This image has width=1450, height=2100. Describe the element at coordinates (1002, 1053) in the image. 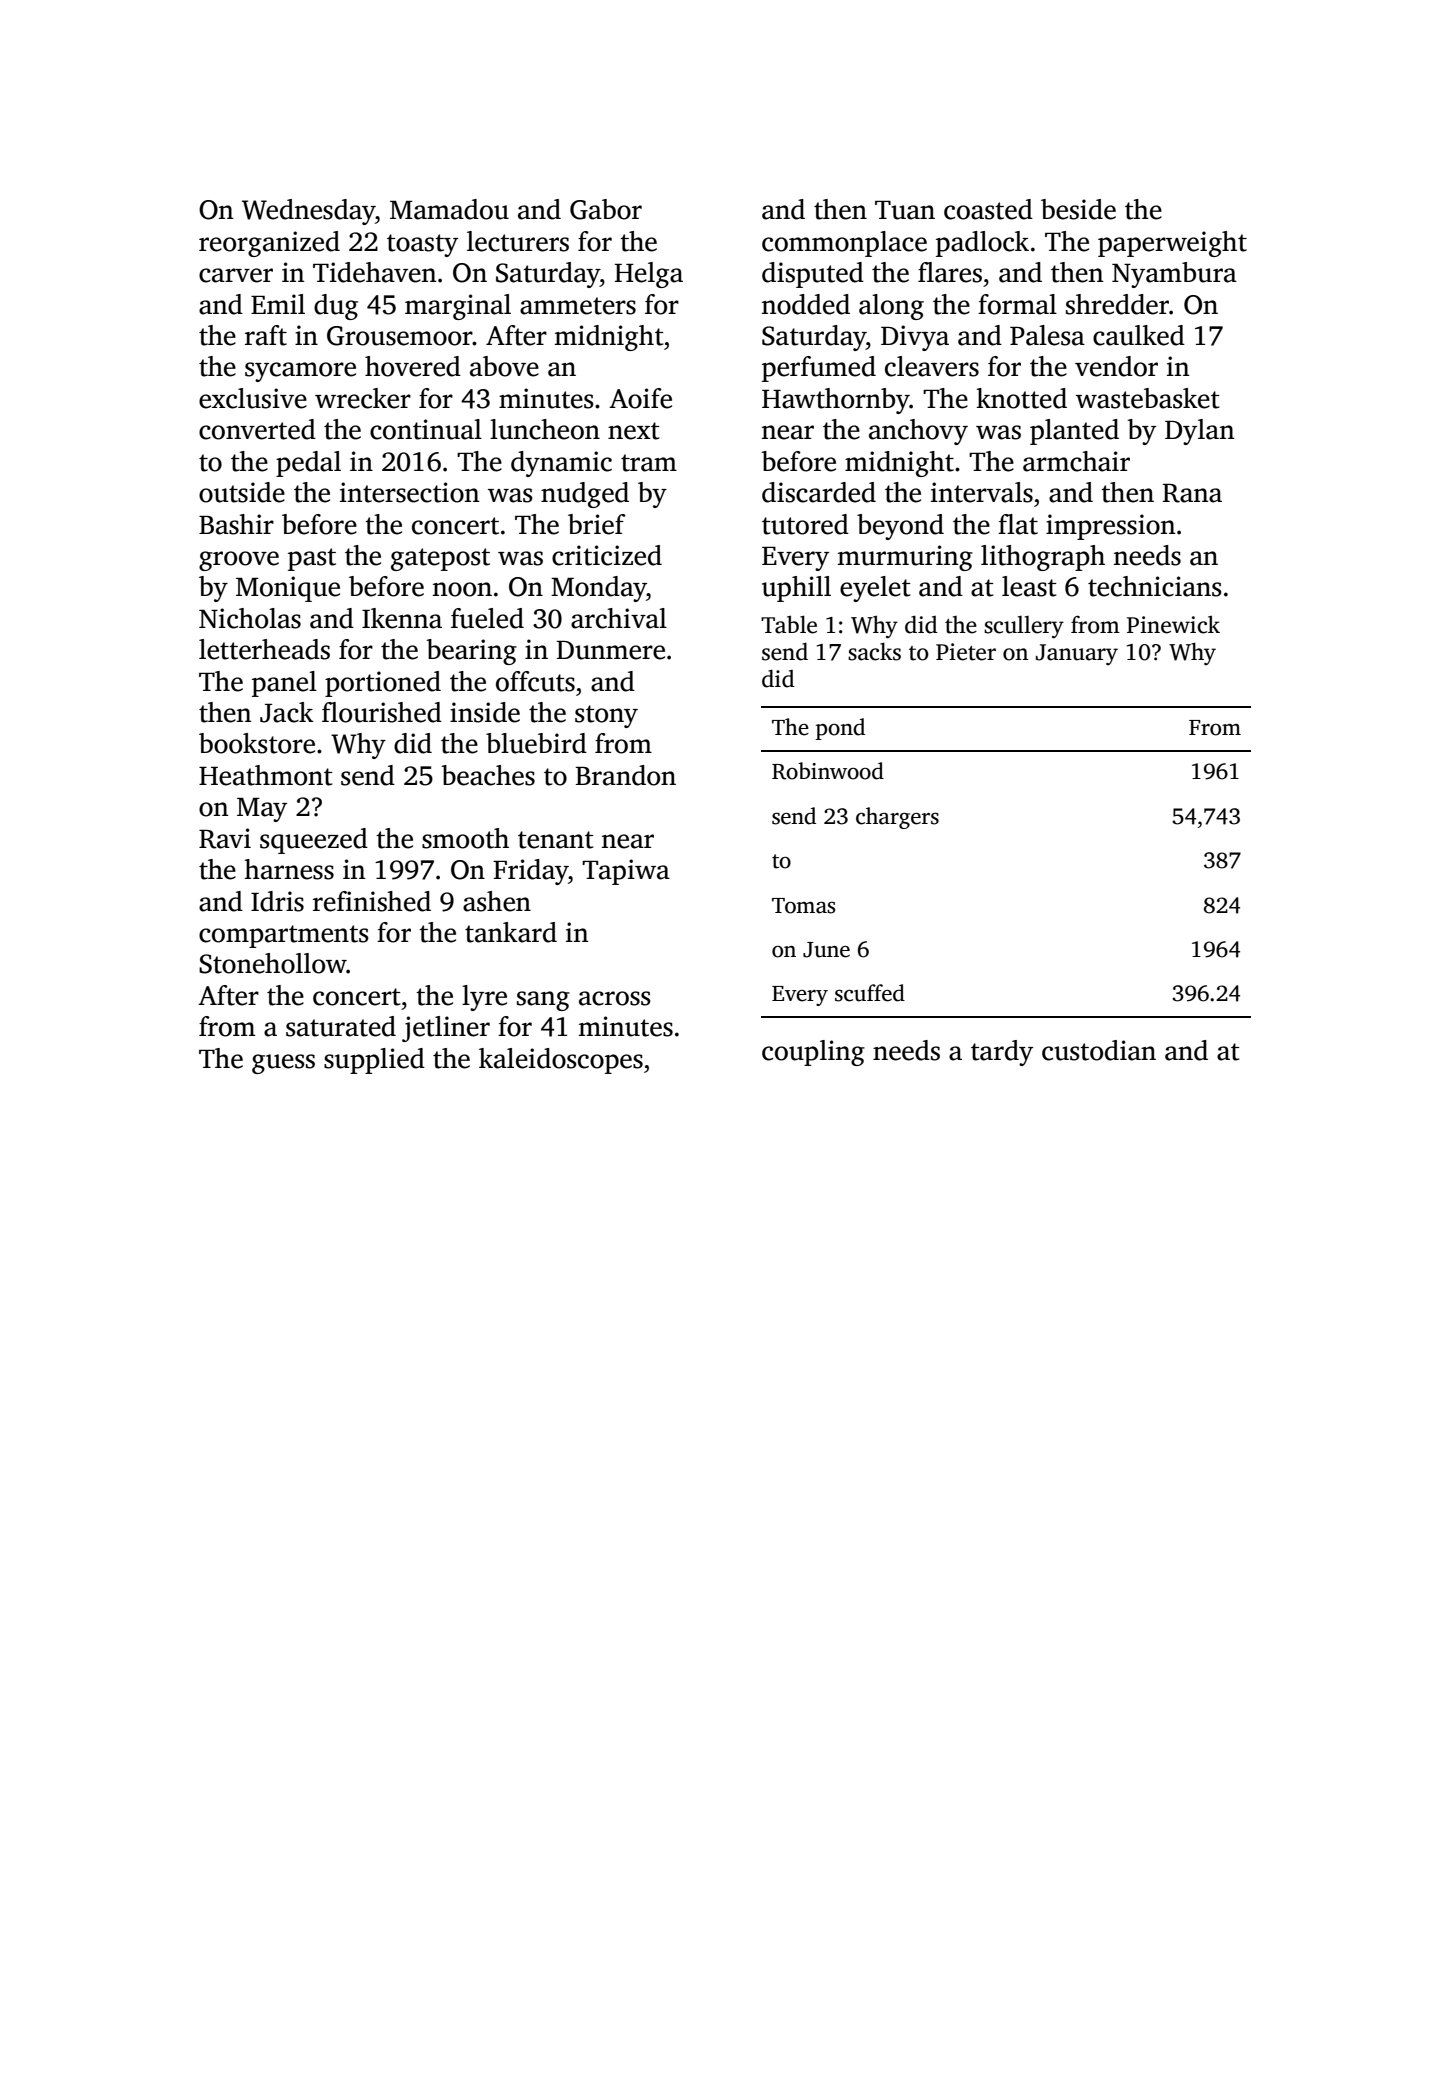

I see `tardy` at that location.
